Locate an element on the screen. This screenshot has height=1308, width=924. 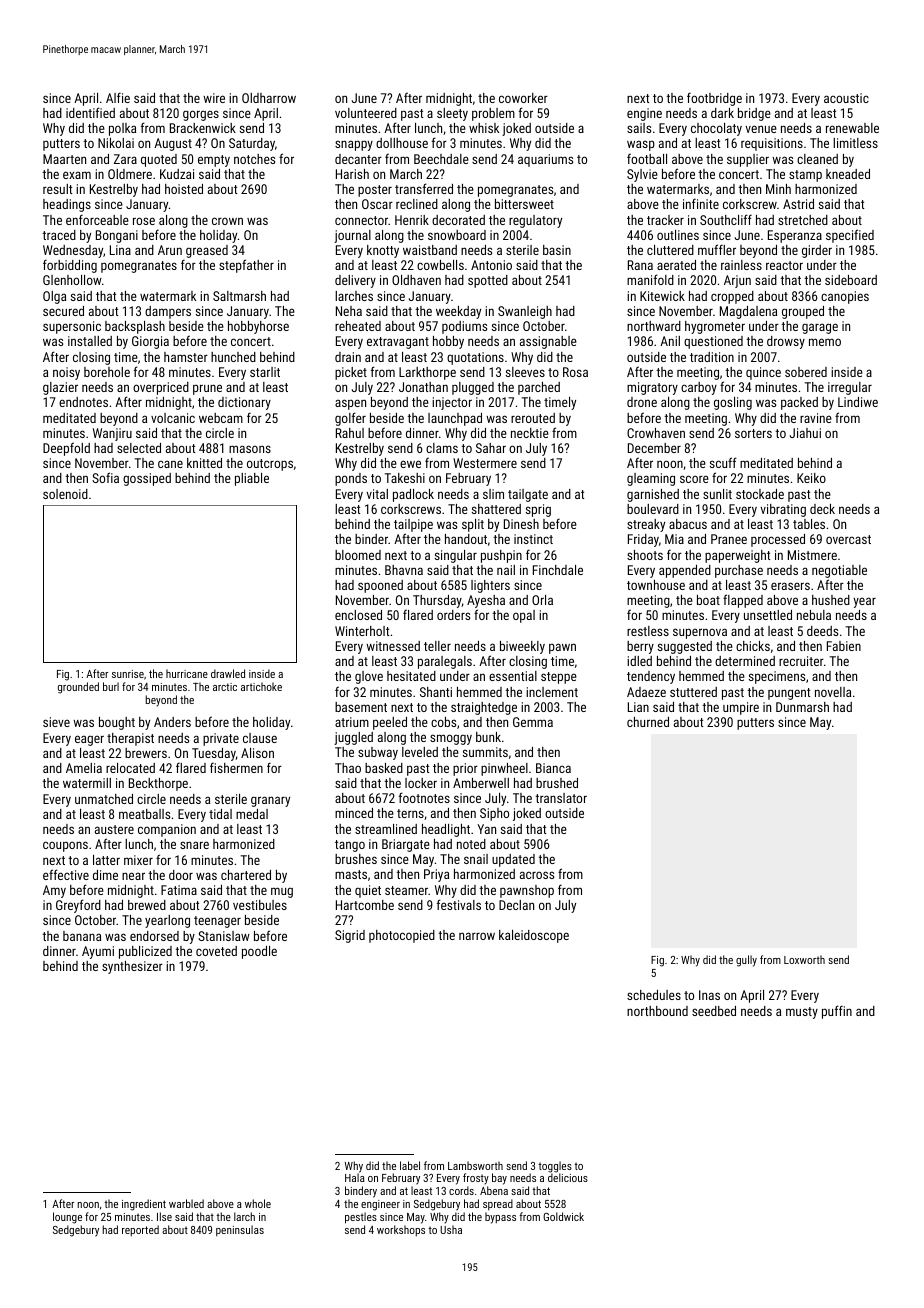
Goldwick is located at coordinates (563, 1216).
